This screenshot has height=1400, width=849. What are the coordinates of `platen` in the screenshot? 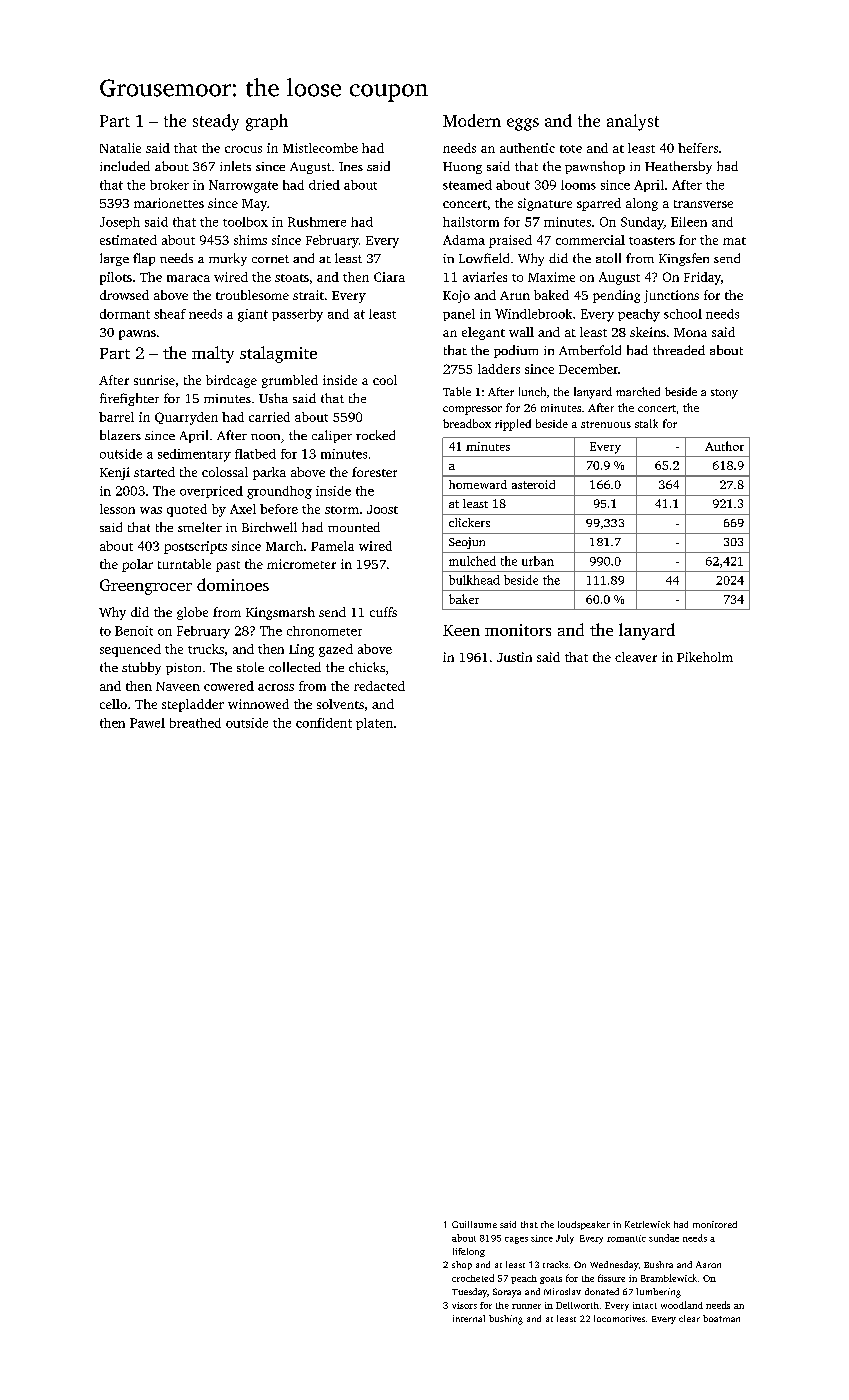 It's located at (374, 724).
